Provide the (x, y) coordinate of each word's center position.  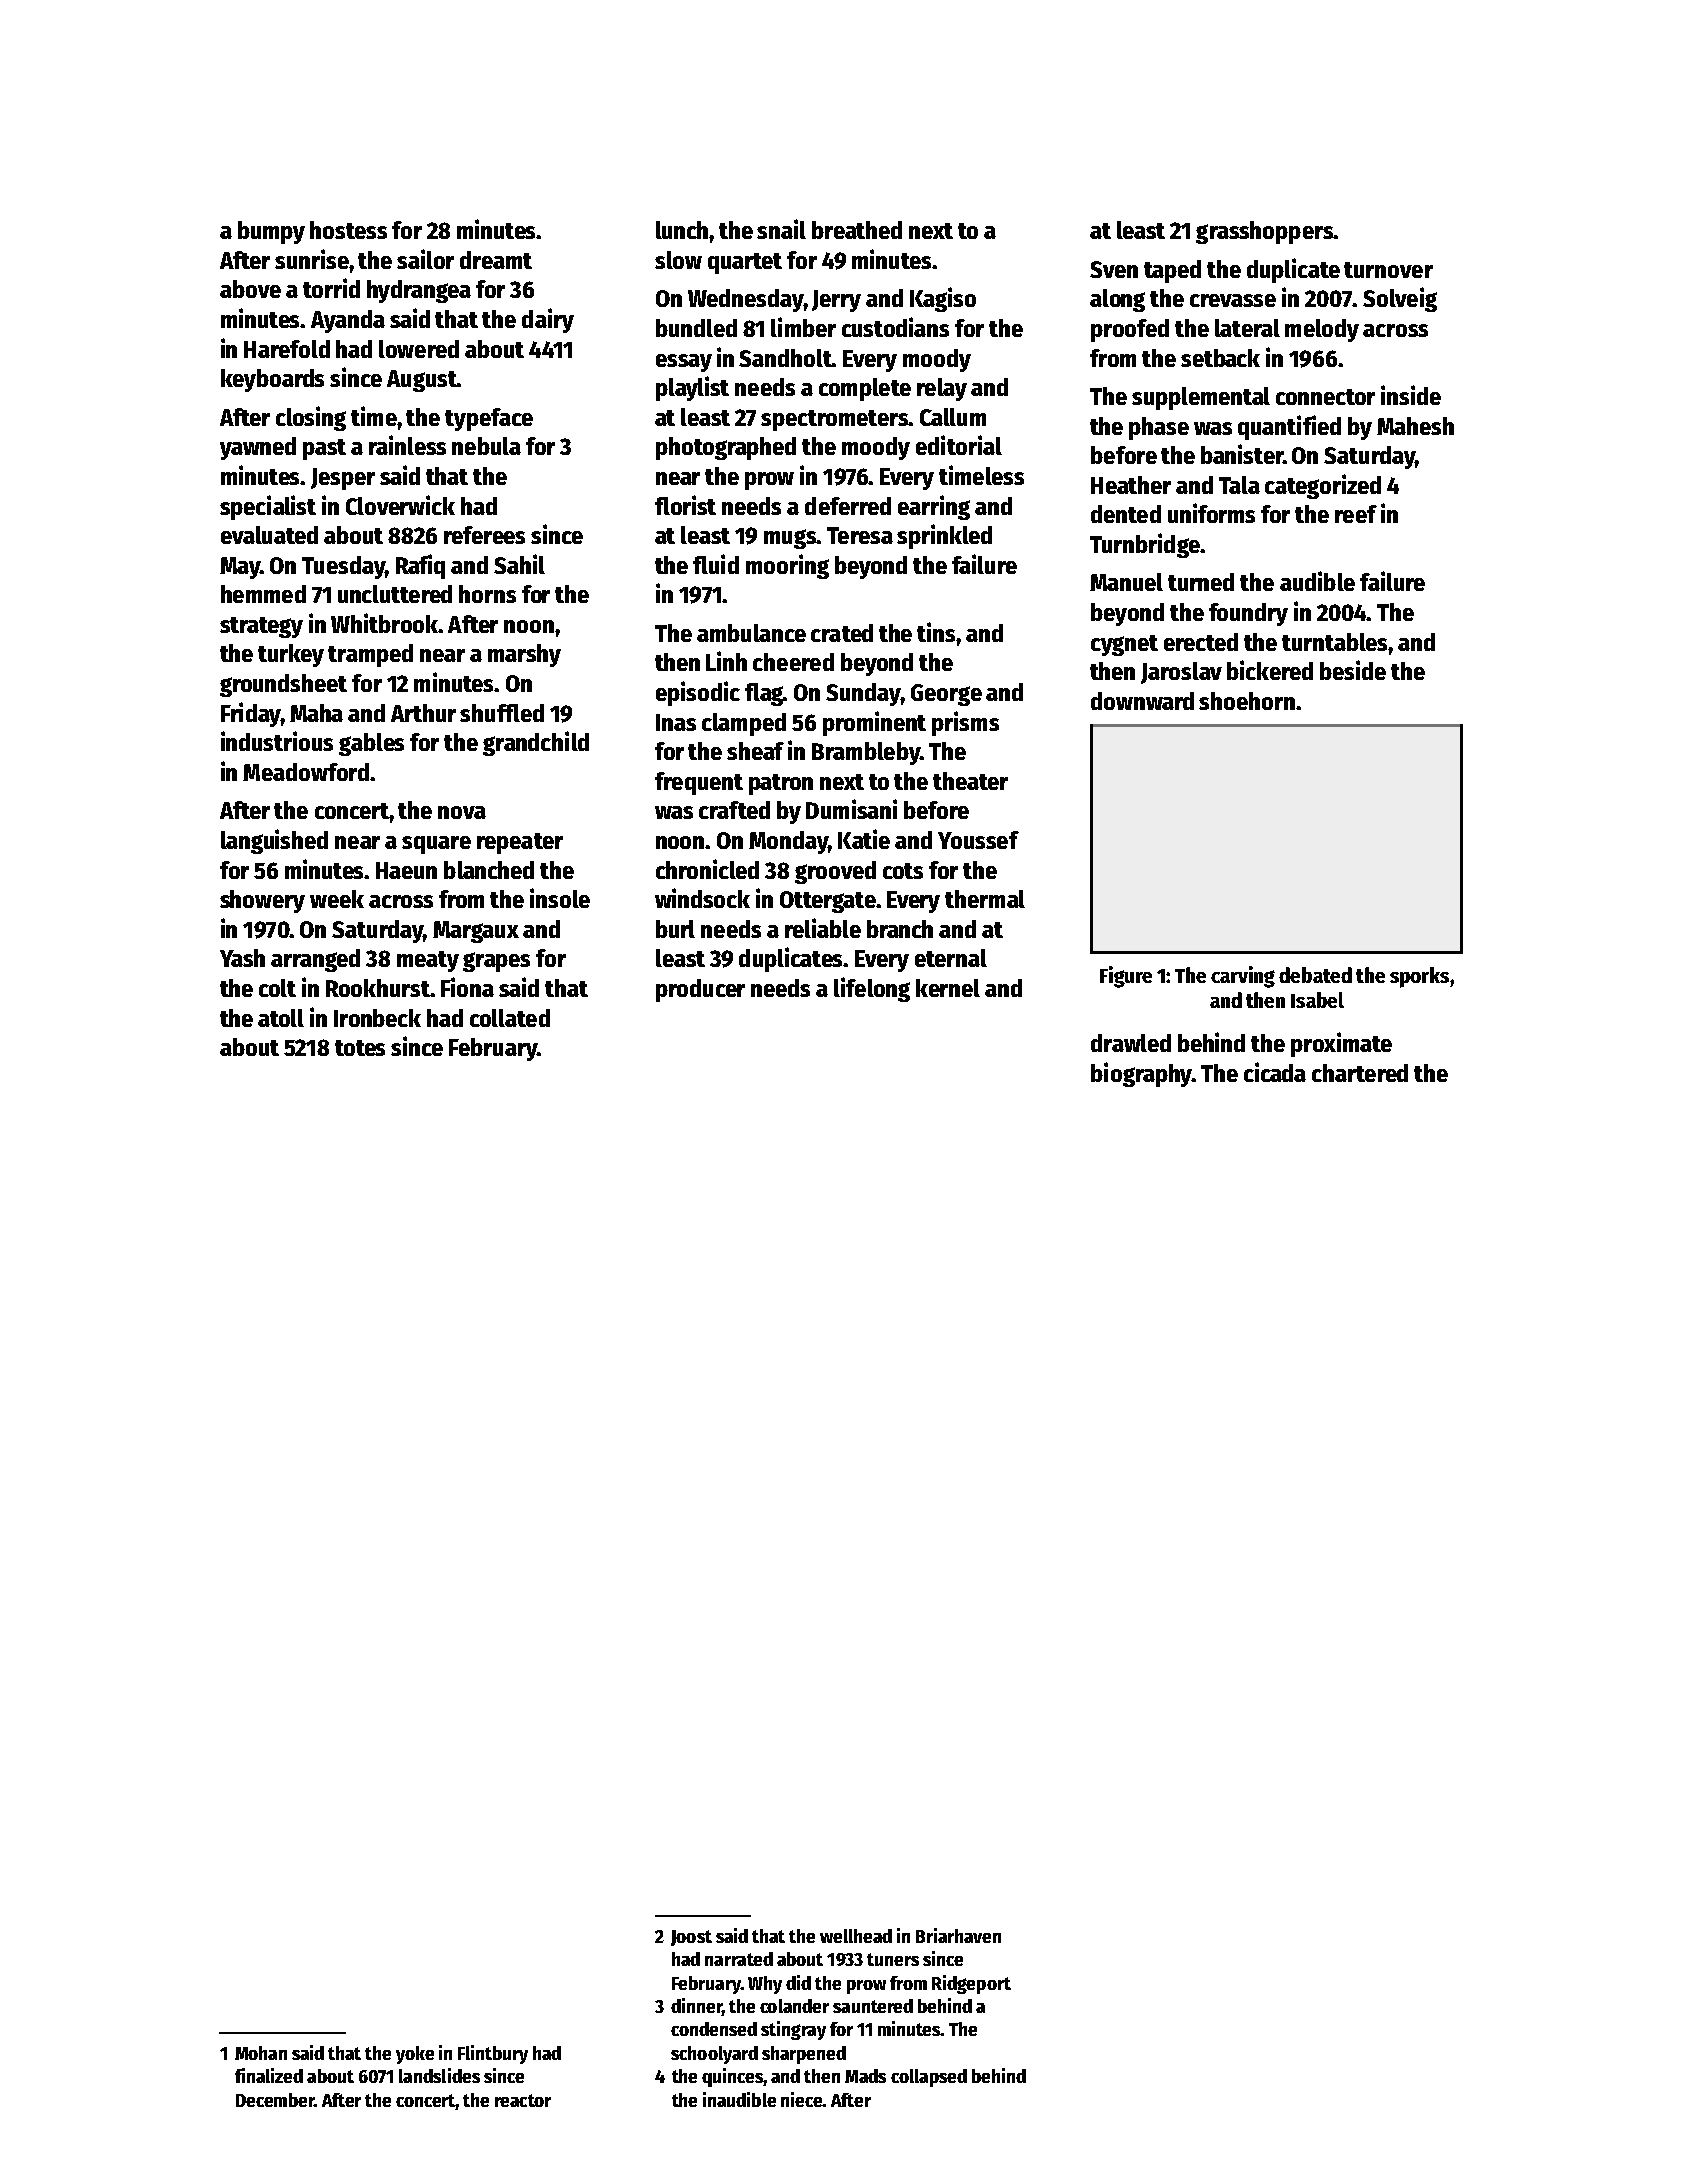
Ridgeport (971, 1984)
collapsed (929, 2078)
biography (1141, 1074)
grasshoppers (1264, 232)
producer (700, 990)
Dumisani (851, 809)
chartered (1360, 1073)
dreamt (496, 260)
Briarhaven (958, 1935)
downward (1142, 701)
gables (371, 744)
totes (360, 1048)
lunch (683, 230)
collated (510, 1018)
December (275, 2100)
